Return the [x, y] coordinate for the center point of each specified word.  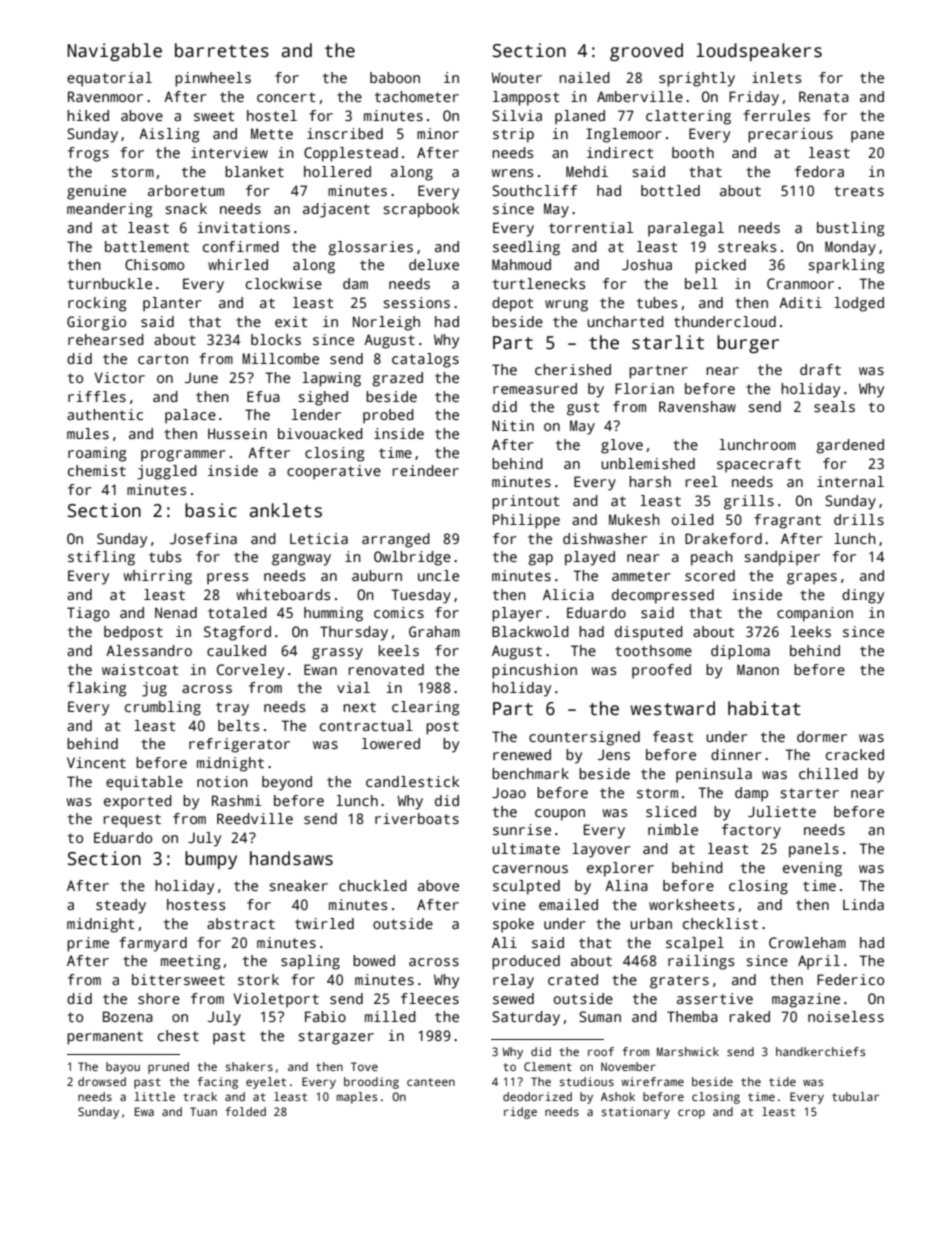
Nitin [513, 425]
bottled [670, 190]
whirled [238, 264]
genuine [96, 192]
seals [834, 406]
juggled [167, 472]
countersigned [584, 738]
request [132, 821]
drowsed [102, 1081]
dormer [822, 736]
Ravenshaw [697, 406]
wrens [512, 173]
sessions [416, 302]
